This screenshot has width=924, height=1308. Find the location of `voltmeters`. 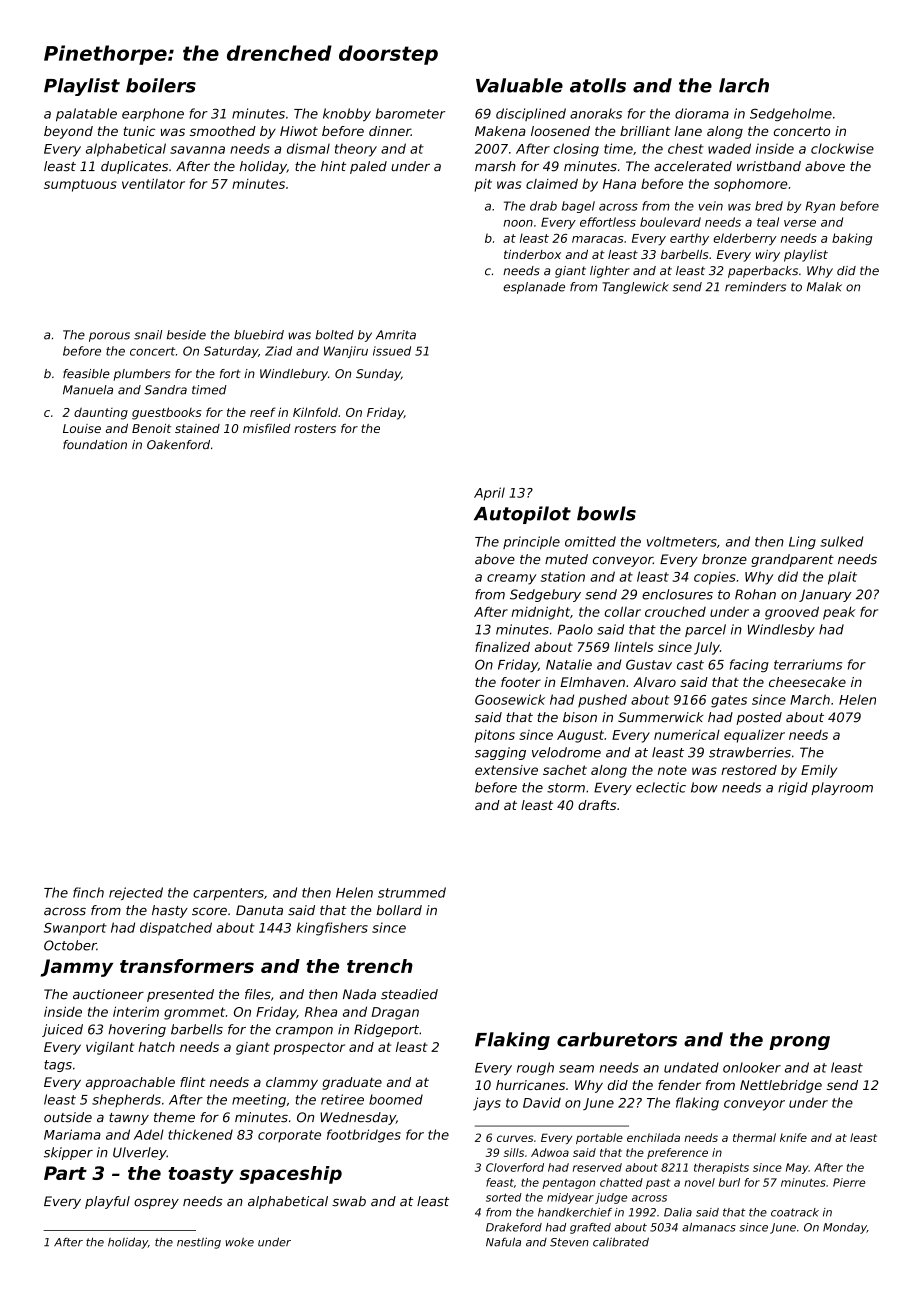

voltmeters is located at coordinates (682, 541).
